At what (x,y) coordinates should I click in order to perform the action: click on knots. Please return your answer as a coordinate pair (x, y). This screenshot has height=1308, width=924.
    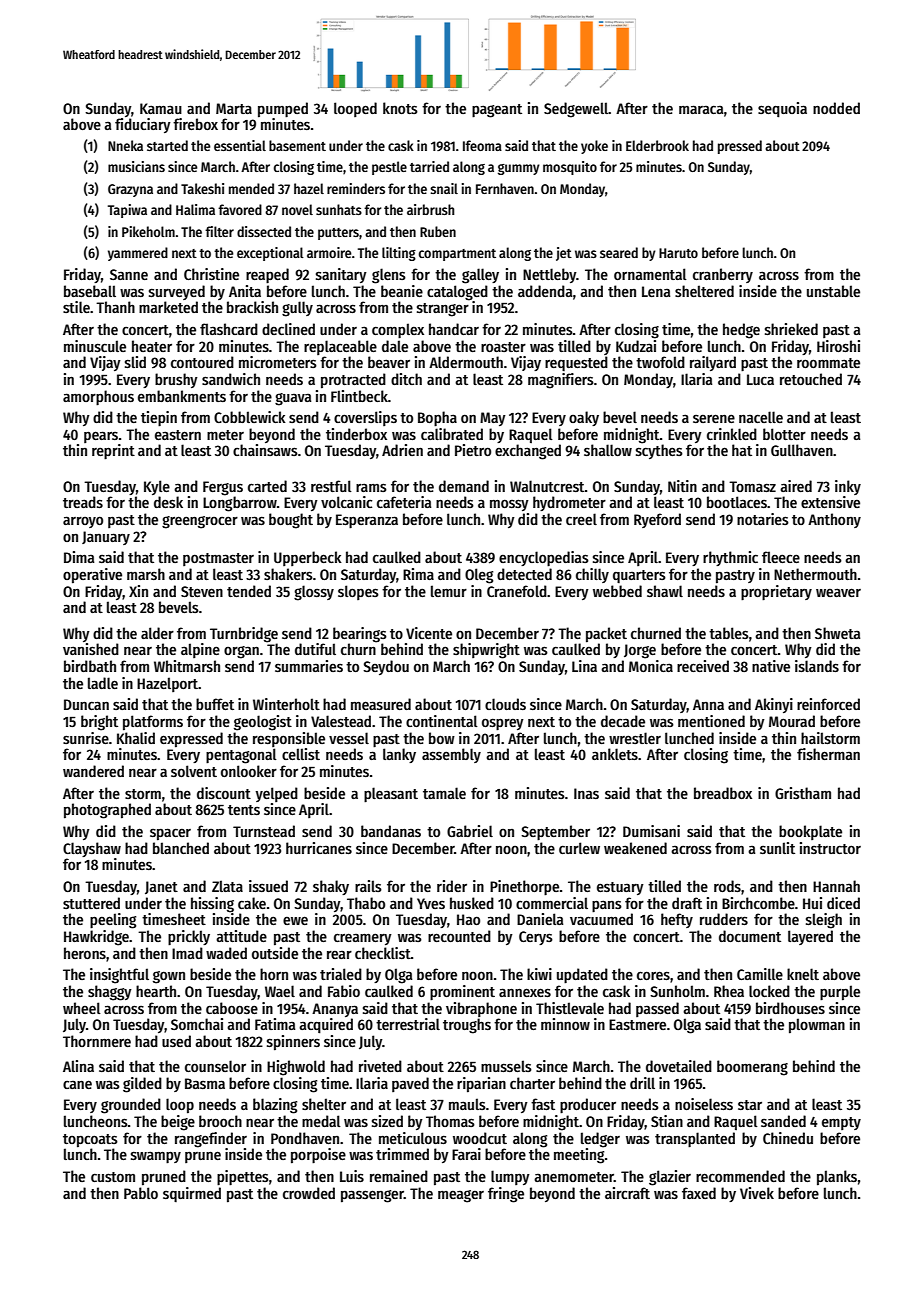
    Looking at the image, I should click on (400, 108).
